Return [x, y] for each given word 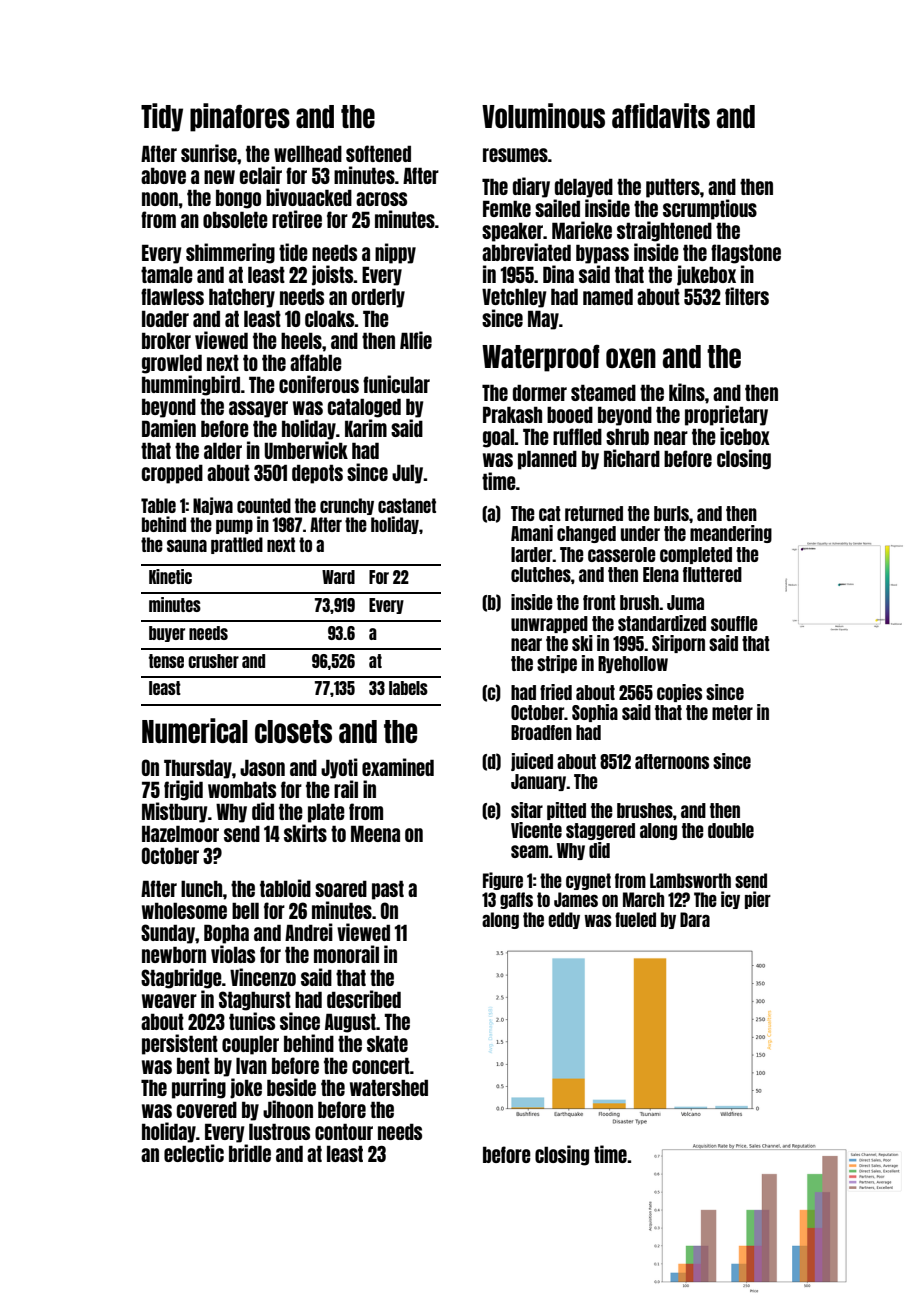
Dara [695, 919]
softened [378, 153]
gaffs [516, 900]
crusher [213, 661]
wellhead [308, 153]
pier [758, 900]
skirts [305, 833]
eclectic [194, 1153]
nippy [395, 253]
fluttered [712, 574]
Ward [338, 577]
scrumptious [710, 209]
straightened [664, 231]
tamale [167, 274]
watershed [389, 1087]
